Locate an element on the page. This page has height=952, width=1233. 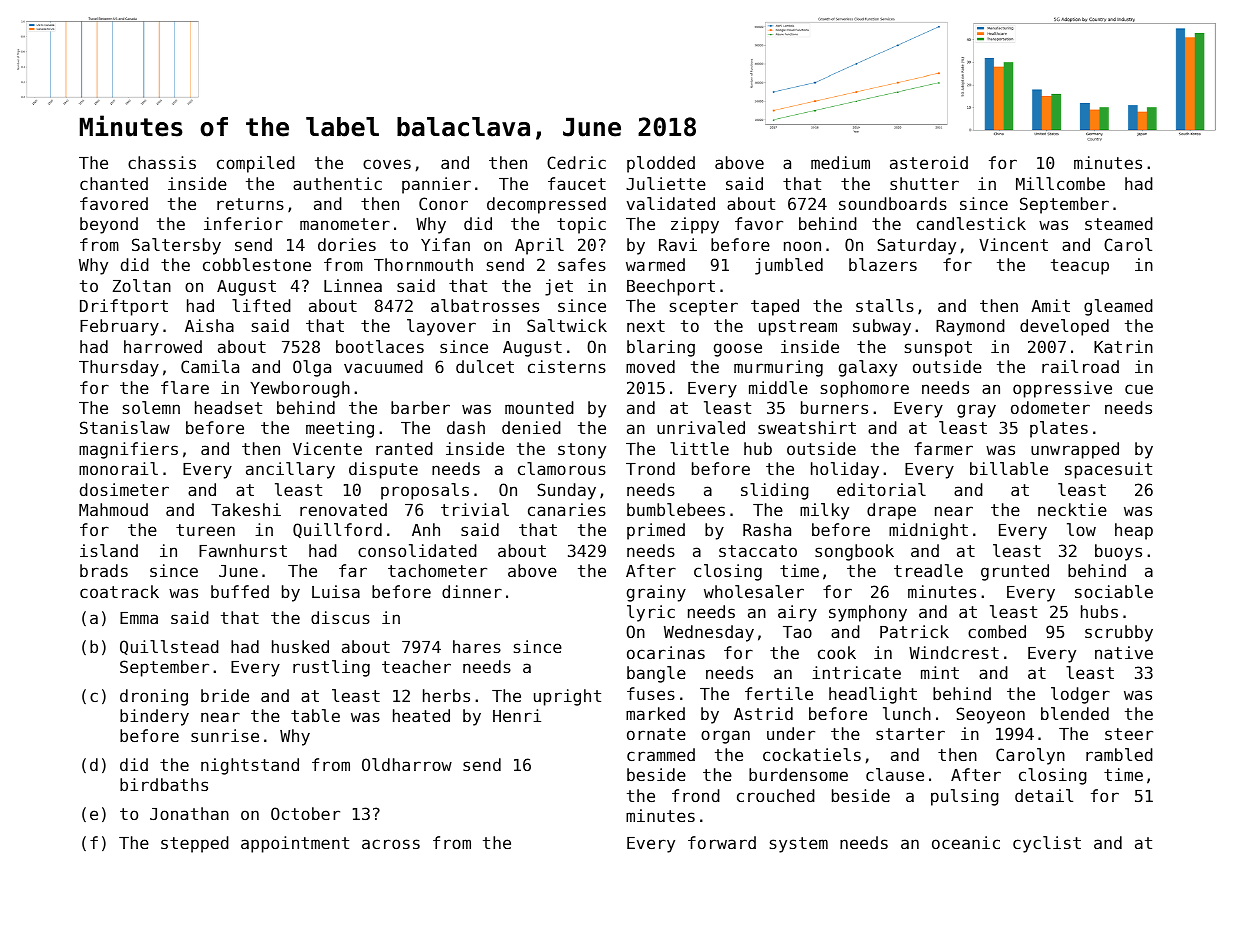
clause is located at coordinates (895, 774).
